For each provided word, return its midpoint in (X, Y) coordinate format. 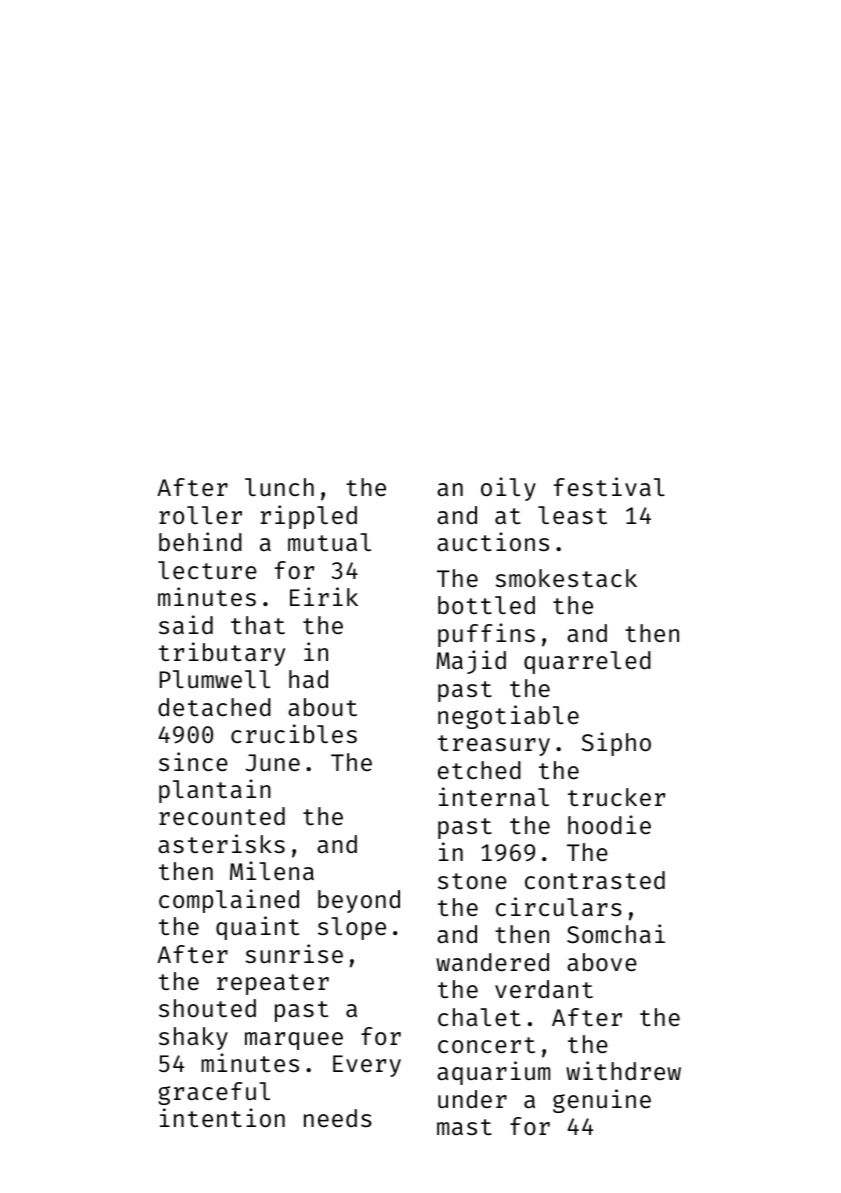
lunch (279, 487)
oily (508, 489)
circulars (559, 906)
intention (222, 1117)
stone (472, 881)
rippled (309, 517)
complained (229, 901)
